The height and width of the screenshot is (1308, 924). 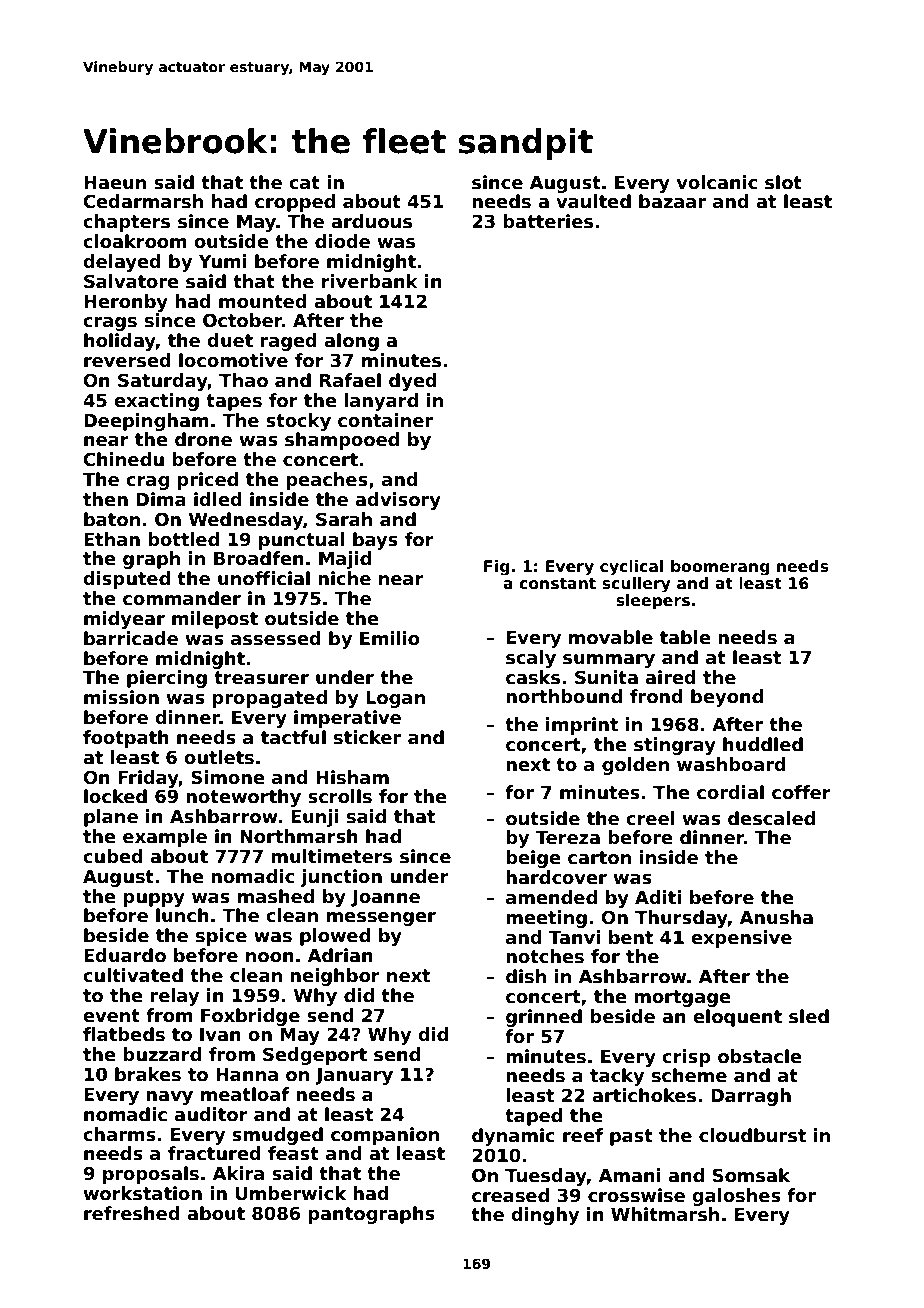 I want to click on bottled, so click(x=183, y=539).
